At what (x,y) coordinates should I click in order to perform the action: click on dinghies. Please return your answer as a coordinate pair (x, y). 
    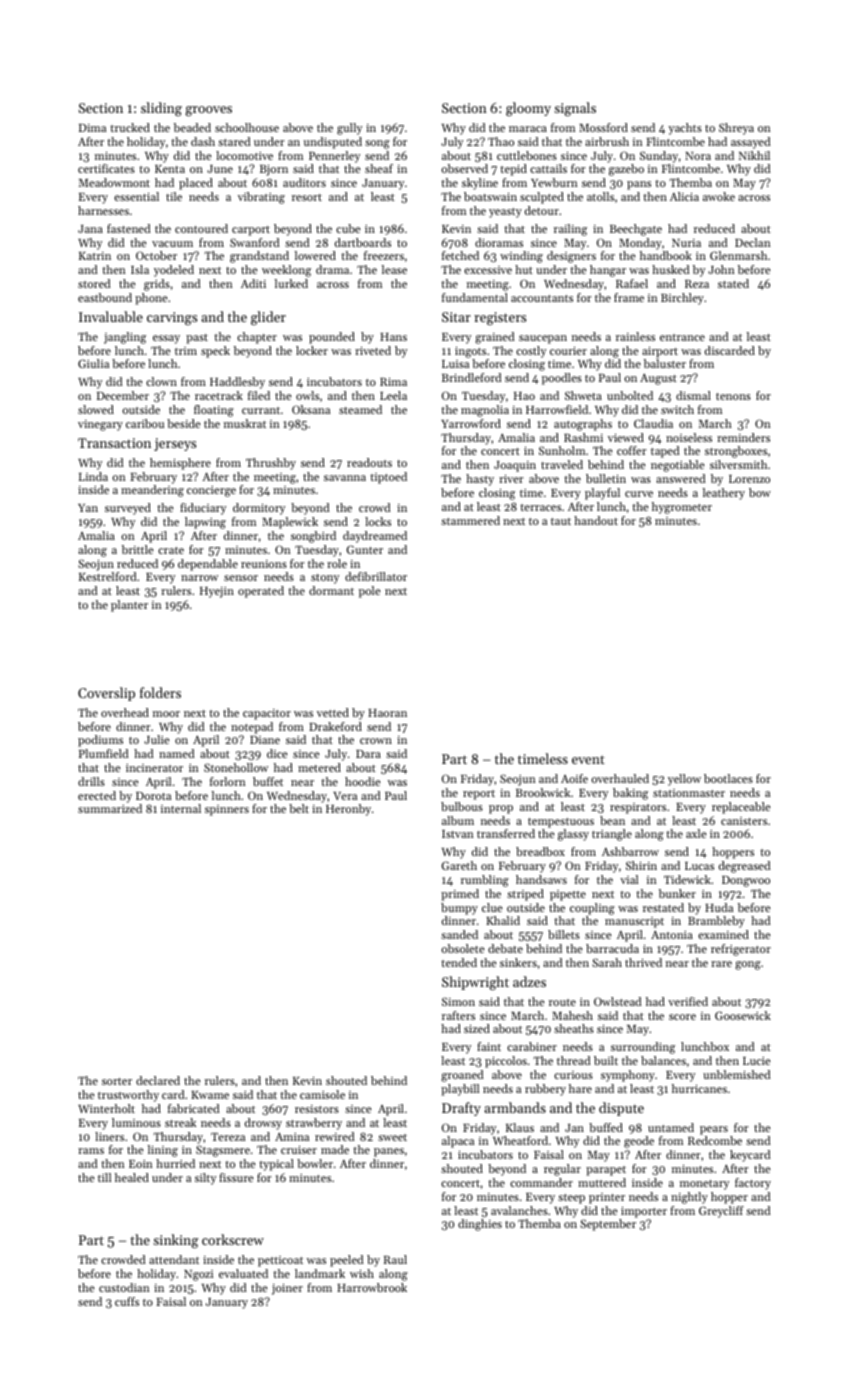
    Looking at the image, I should click on (480, 1225).
